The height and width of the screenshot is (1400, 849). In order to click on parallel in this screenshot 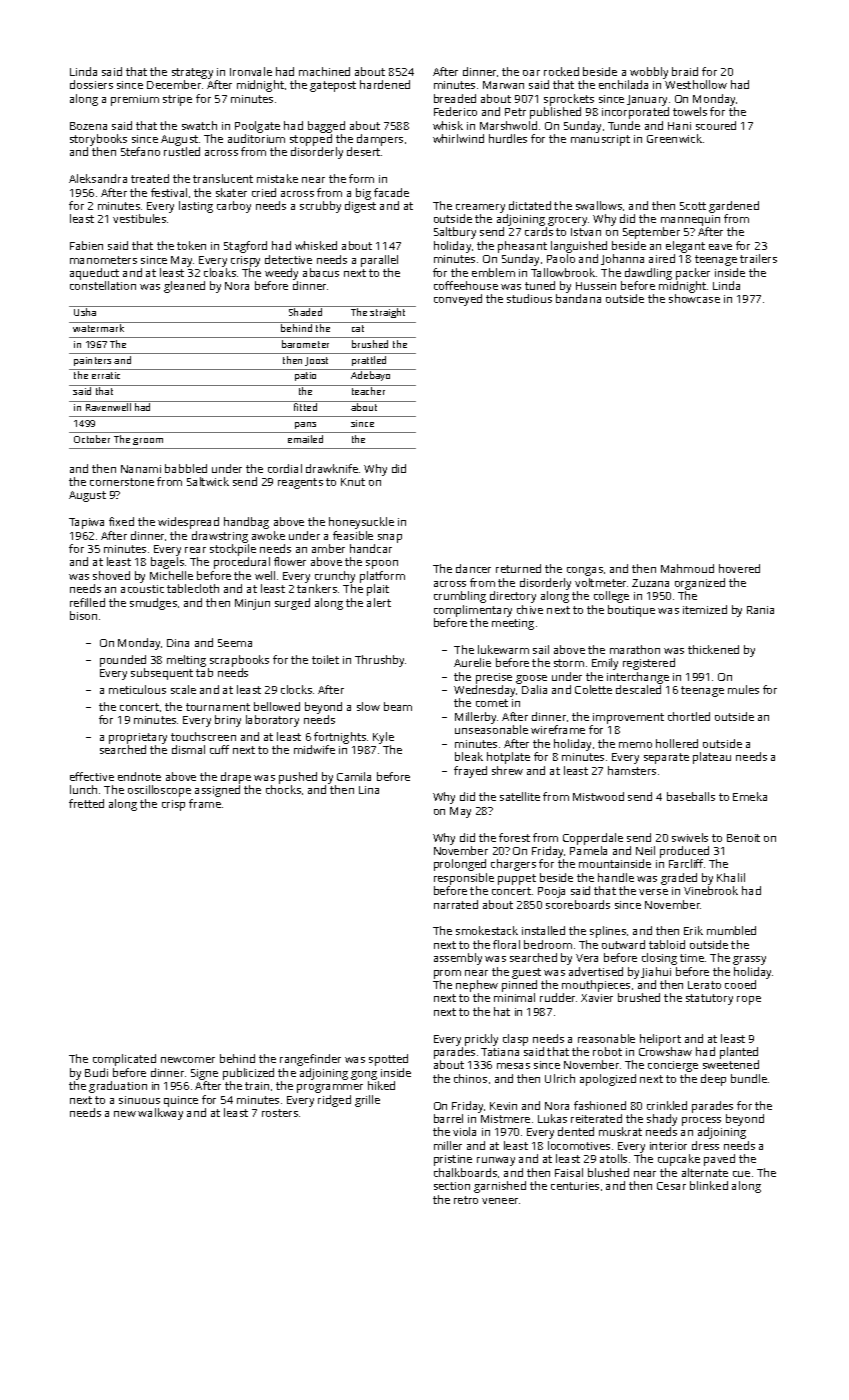, I will do `click(379, 261)`.
